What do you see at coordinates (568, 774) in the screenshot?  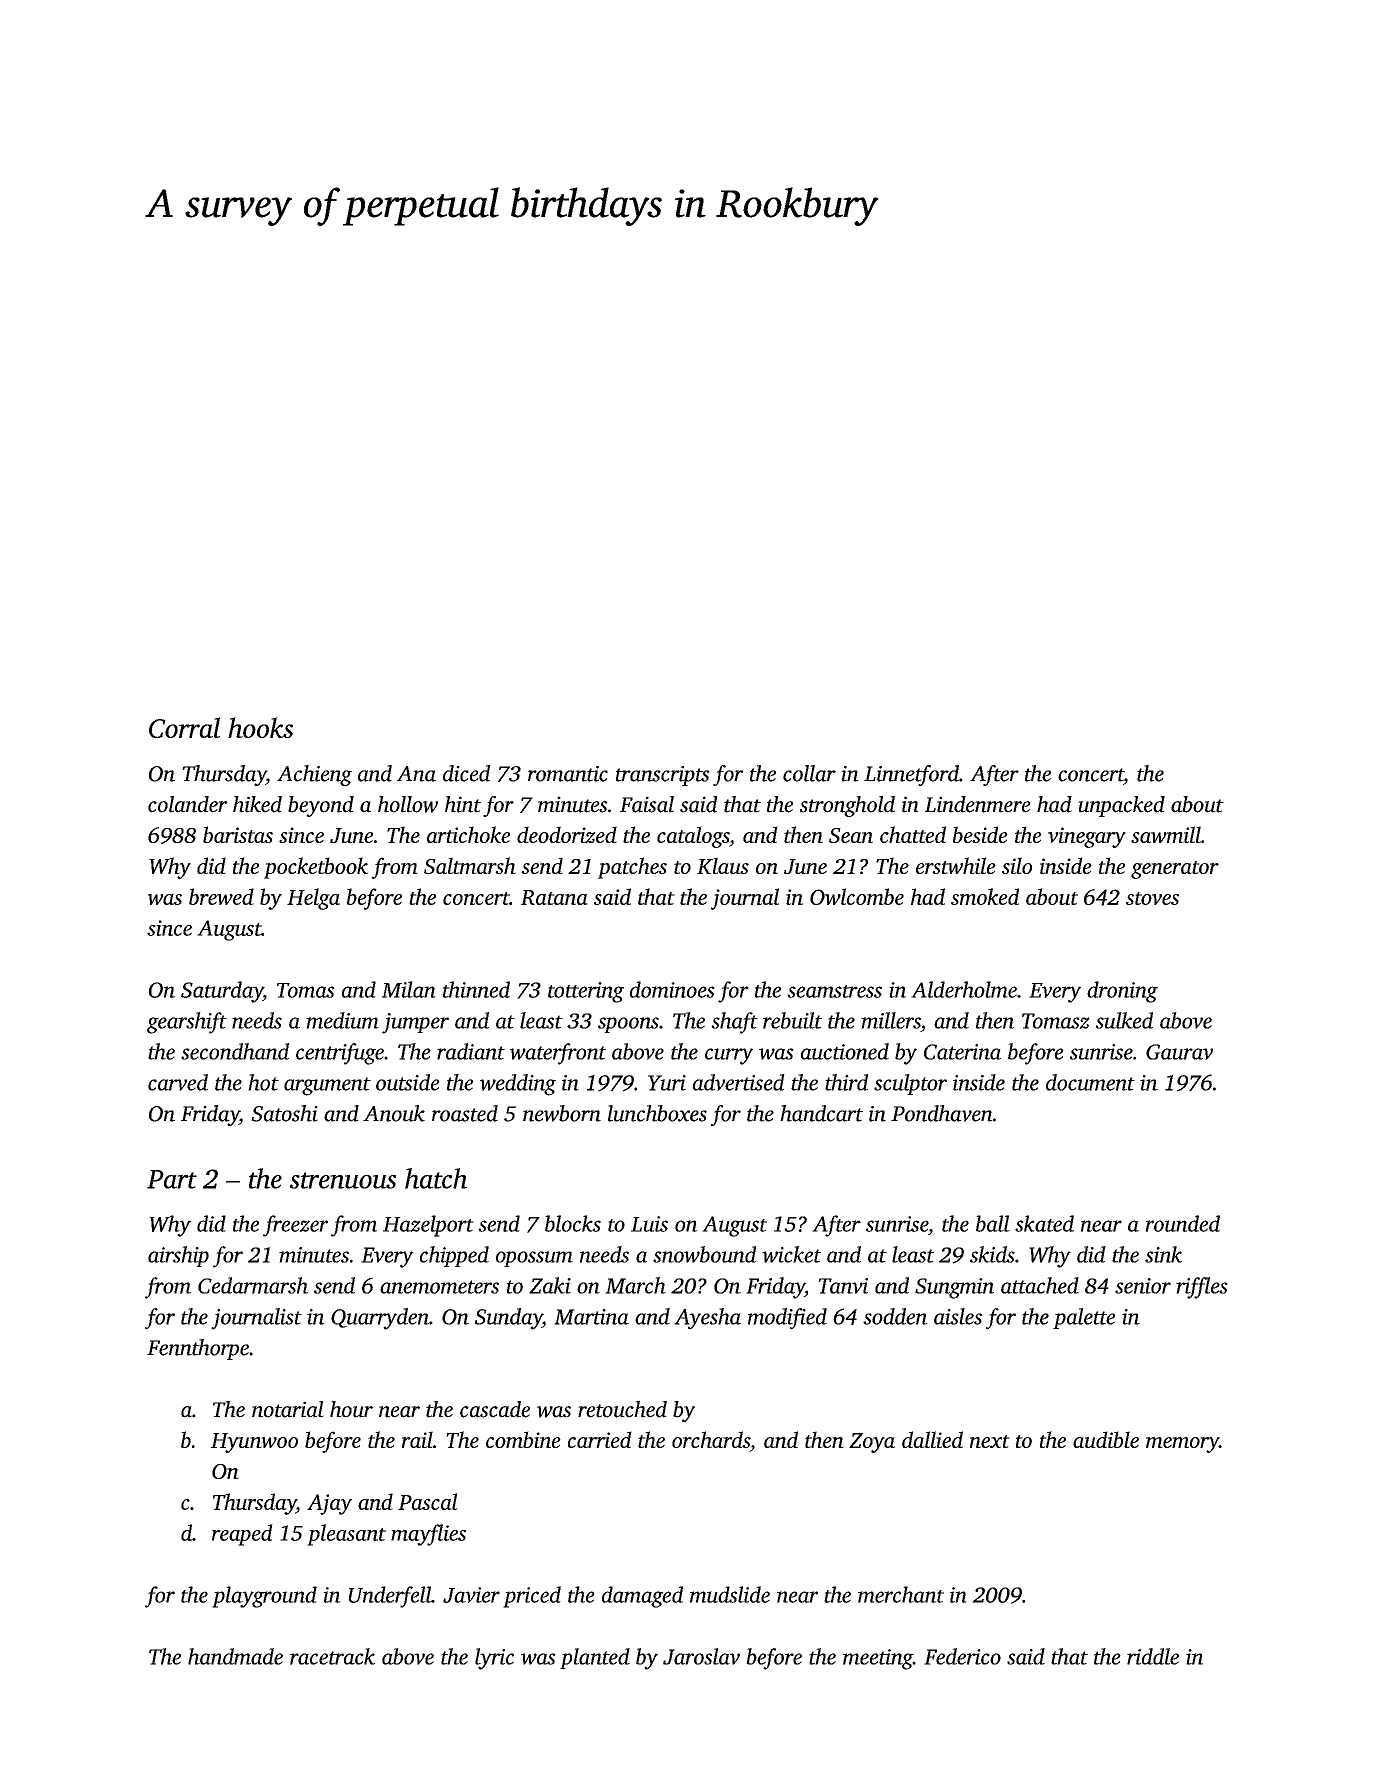 I see `romantic` at bounding box center [568, 774].
